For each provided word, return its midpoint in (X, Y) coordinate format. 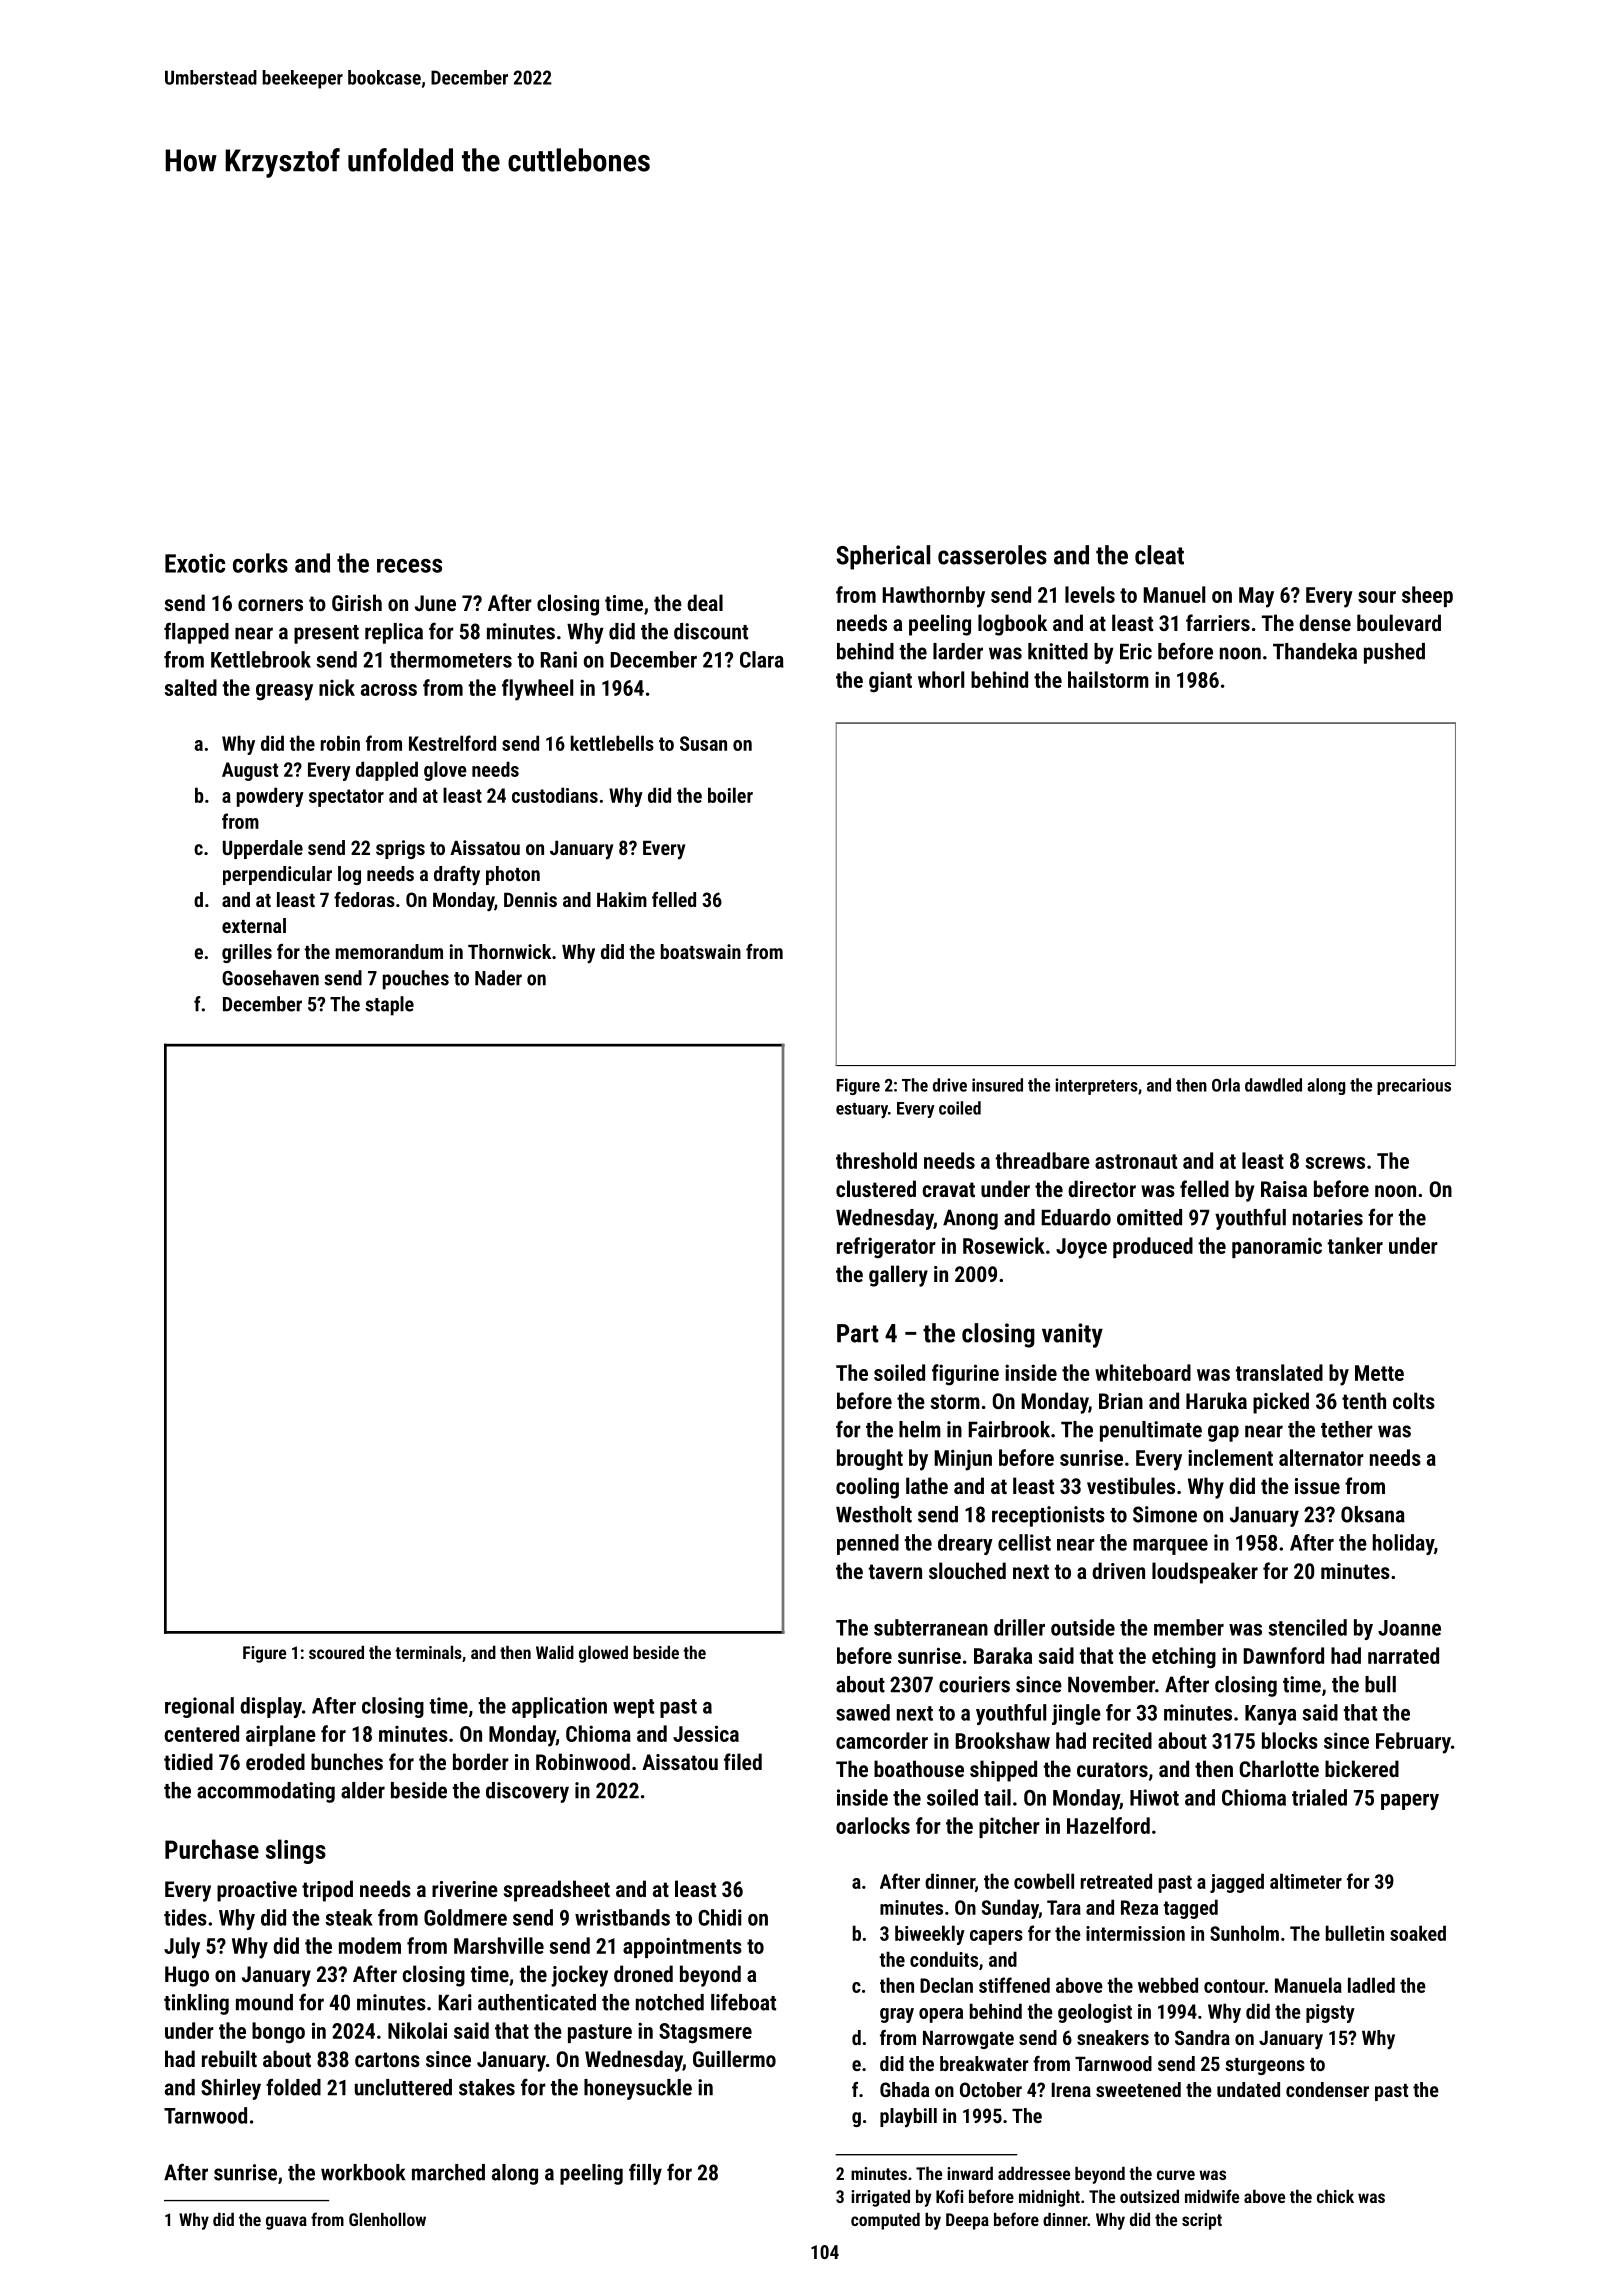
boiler (730, 795)
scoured (336, 1652)
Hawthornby (933, 597)
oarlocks (873, 1825)
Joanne (1409, 1628)
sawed (863, 1712)
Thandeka (1315, 651)
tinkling (196, 2004)
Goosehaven (270, 978)
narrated (1403, 1655)
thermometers (451, 659)
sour (1377, 597)
